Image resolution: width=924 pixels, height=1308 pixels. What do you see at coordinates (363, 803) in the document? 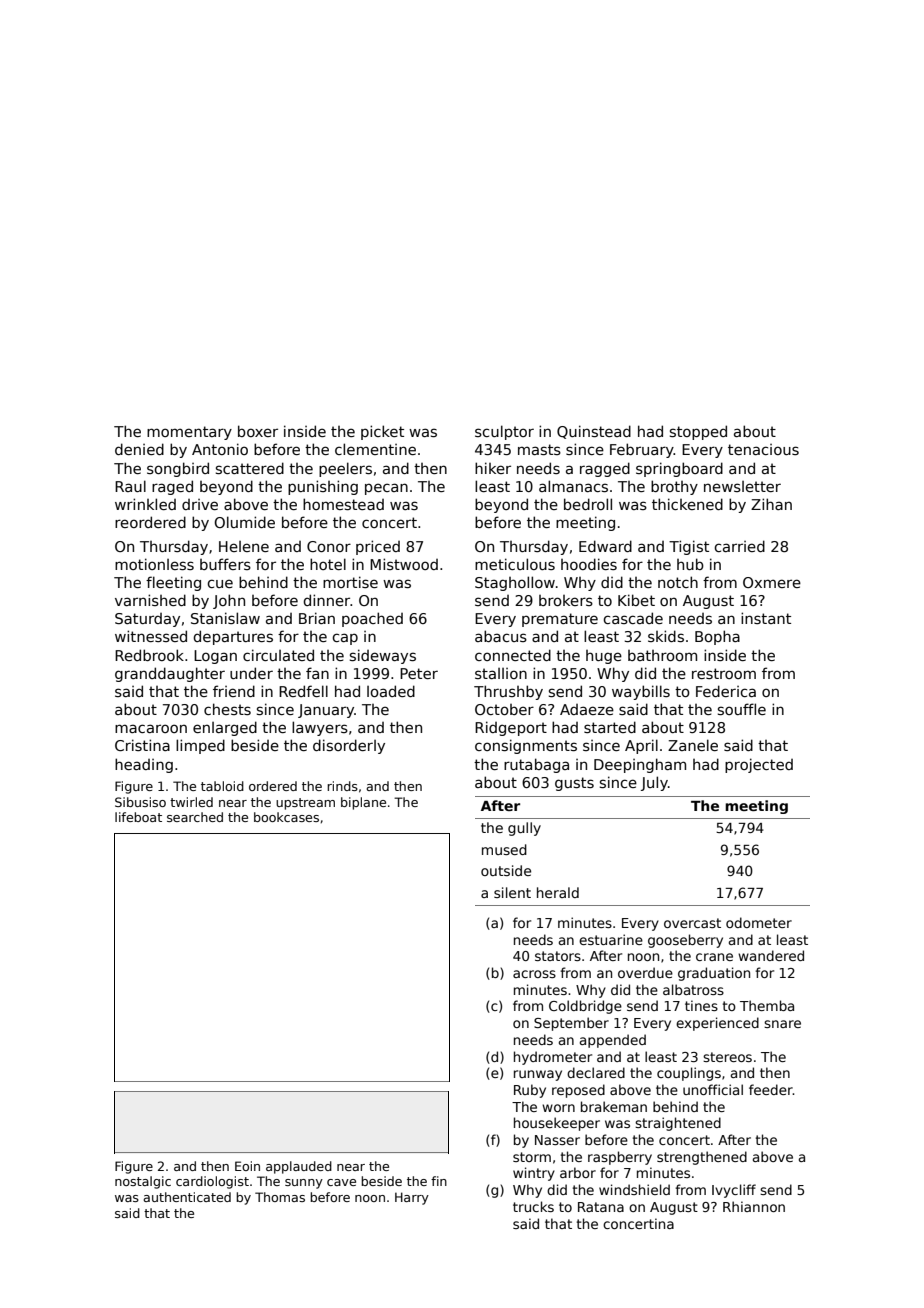
I see `biplane` at bounding box center [363, 803].
